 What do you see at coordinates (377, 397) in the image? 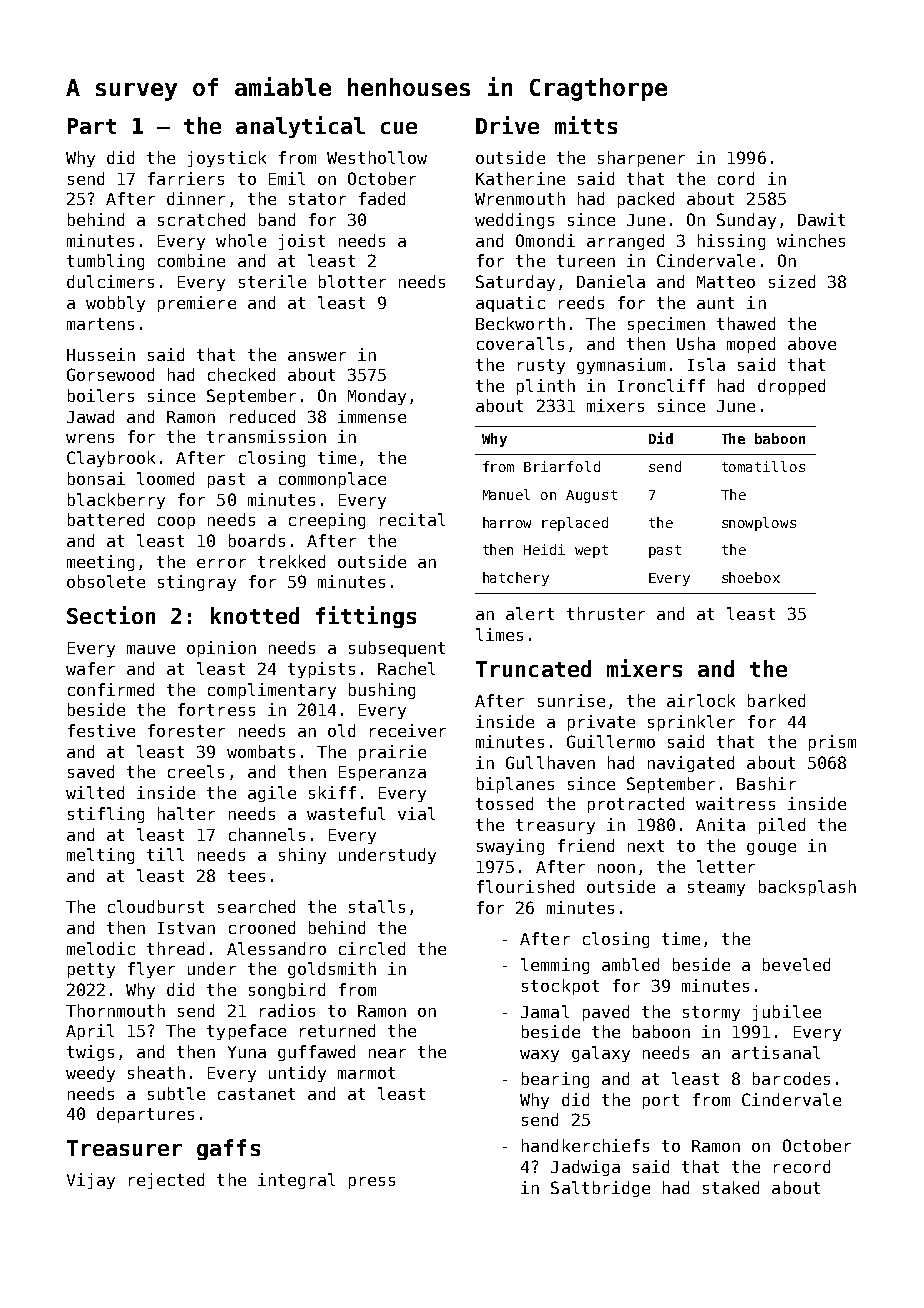
I see `Monday` at bounding box center [377, 397].
